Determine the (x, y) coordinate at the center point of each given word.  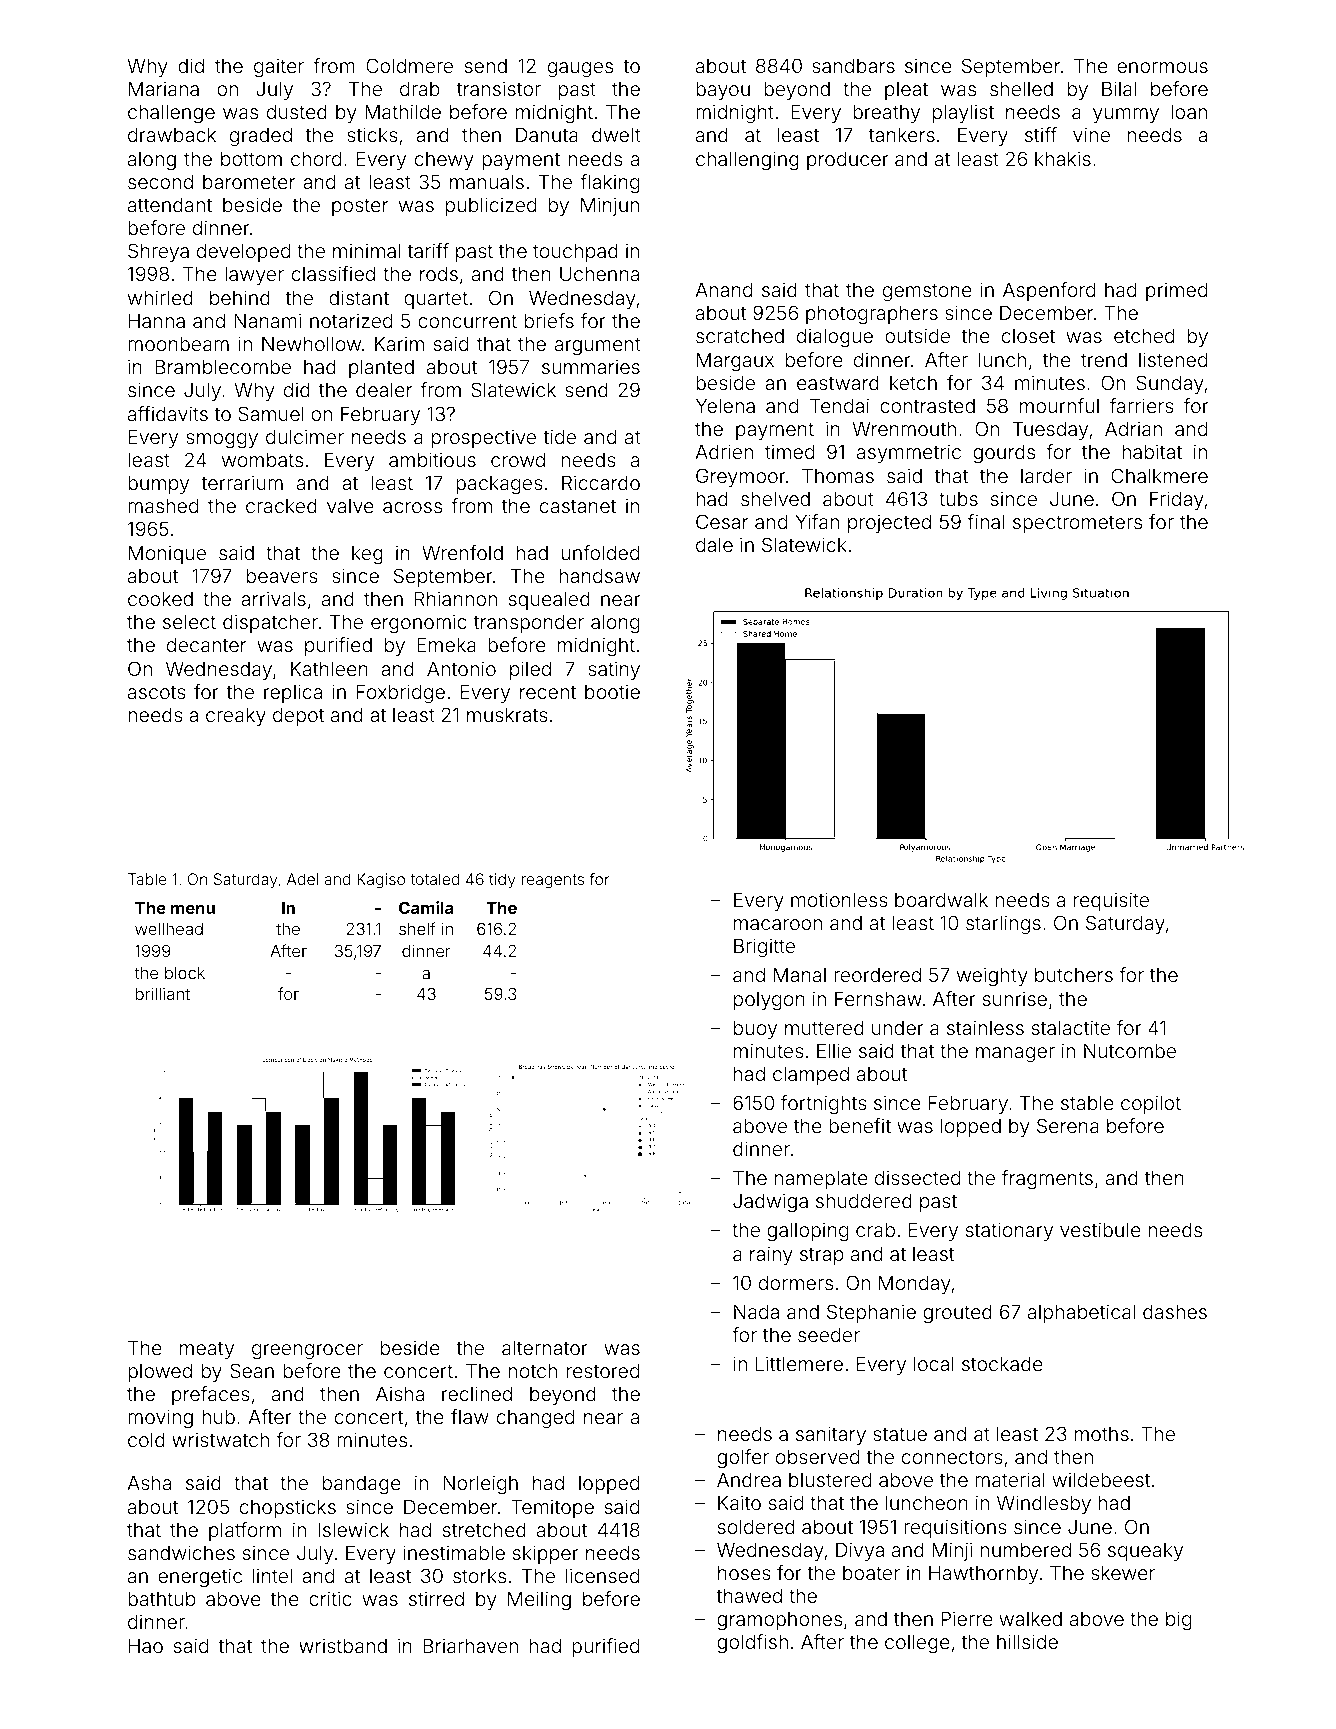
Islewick (353, 1529)
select (189, 621)
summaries (591, 366)
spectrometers (1077, 524)
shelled (1021, 88)
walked (1030, 1618)
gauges (580, 69)
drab (420, 88)
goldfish (752, 1643)
